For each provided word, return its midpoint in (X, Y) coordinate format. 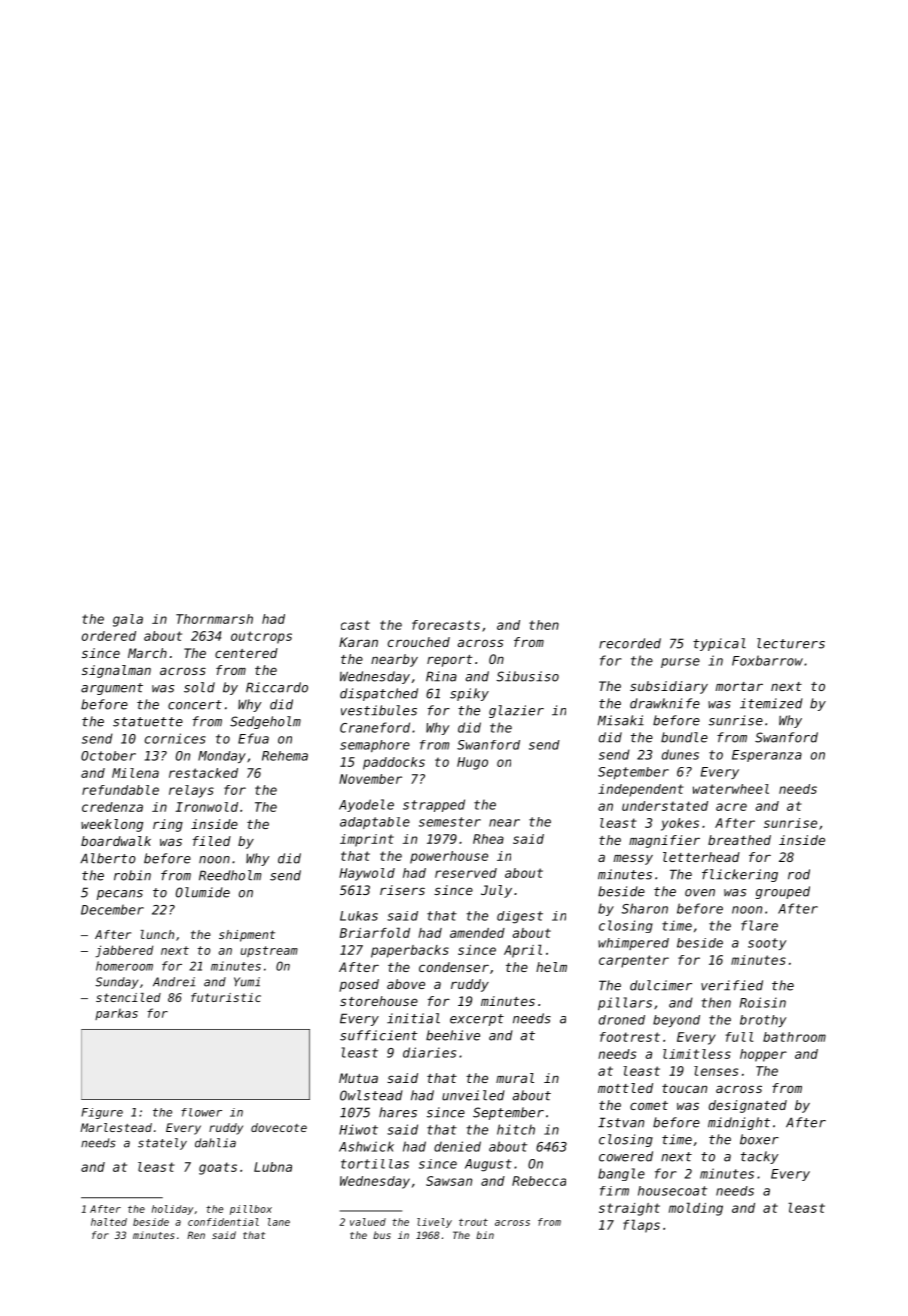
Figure (102, 1113)
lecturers (791, 643)
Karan (358, 642)
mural (515, 1078)
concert (195, 705)
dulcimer (661, 985)
